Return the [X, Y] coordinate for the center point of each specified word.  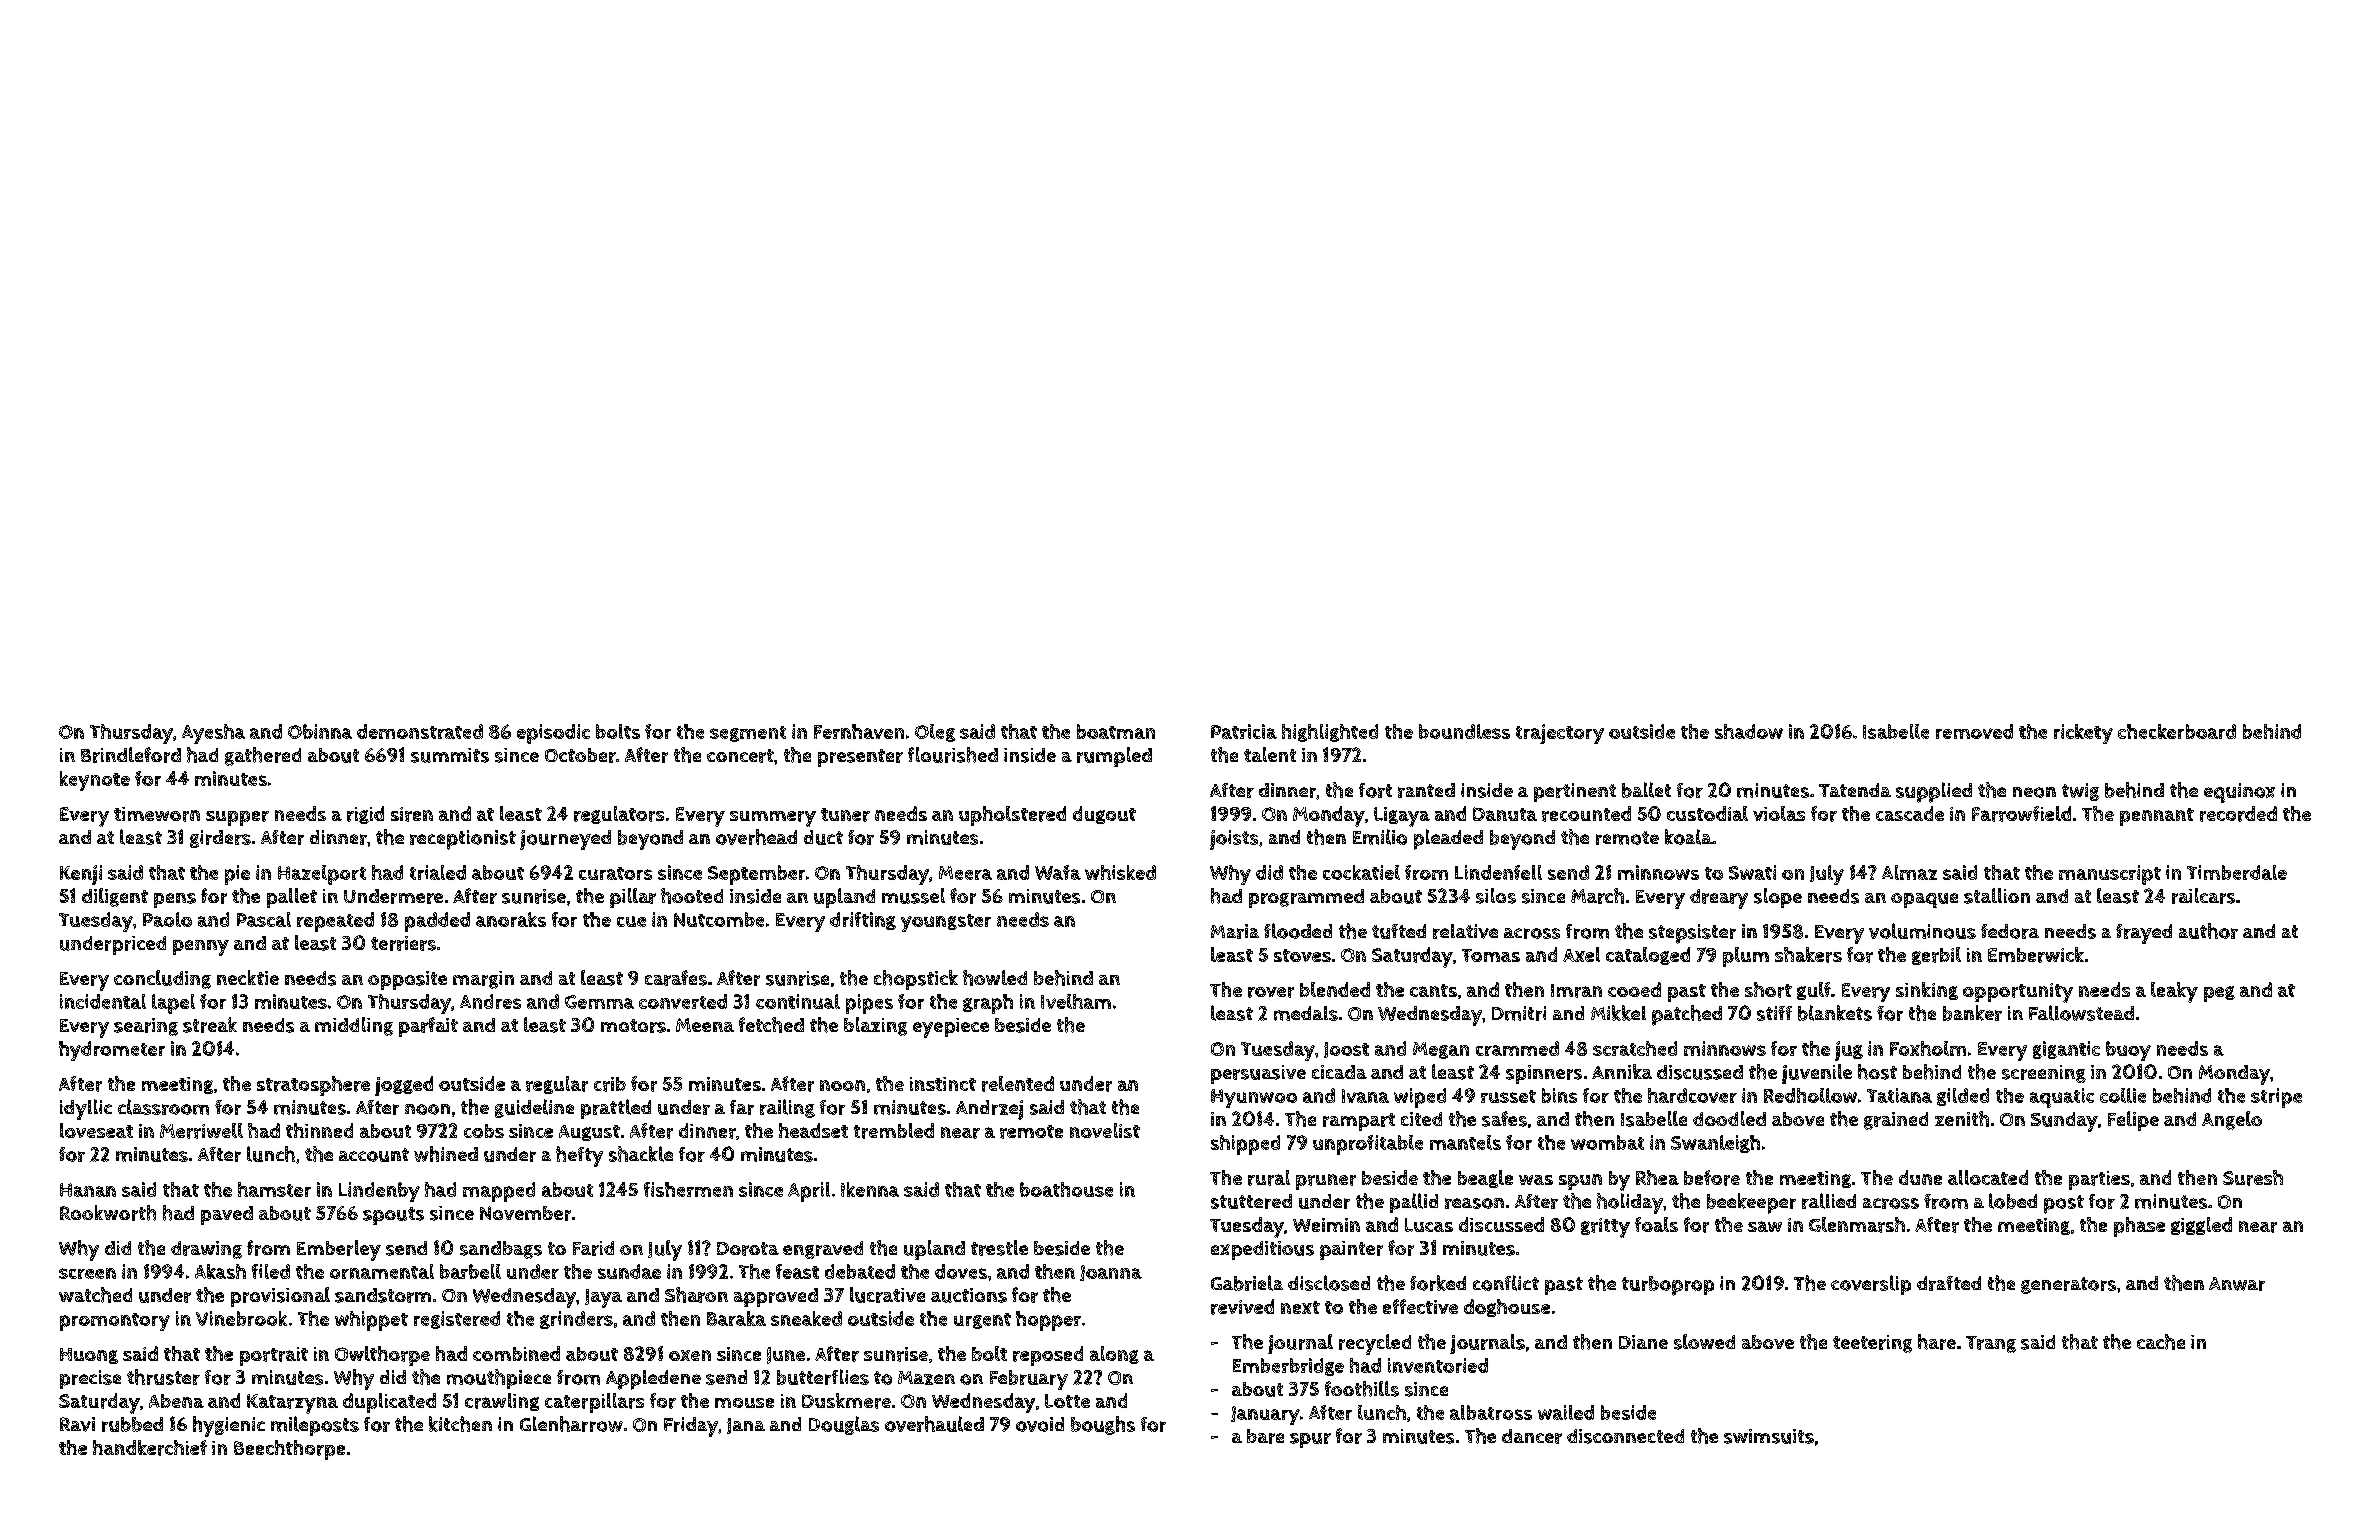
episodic [553, 734]
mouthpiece [499, 1379]
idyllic [86, 1109]
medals [1306, 1013]
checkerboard [2177, 731]
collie [2123, 1095]
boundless [1464, 731]
